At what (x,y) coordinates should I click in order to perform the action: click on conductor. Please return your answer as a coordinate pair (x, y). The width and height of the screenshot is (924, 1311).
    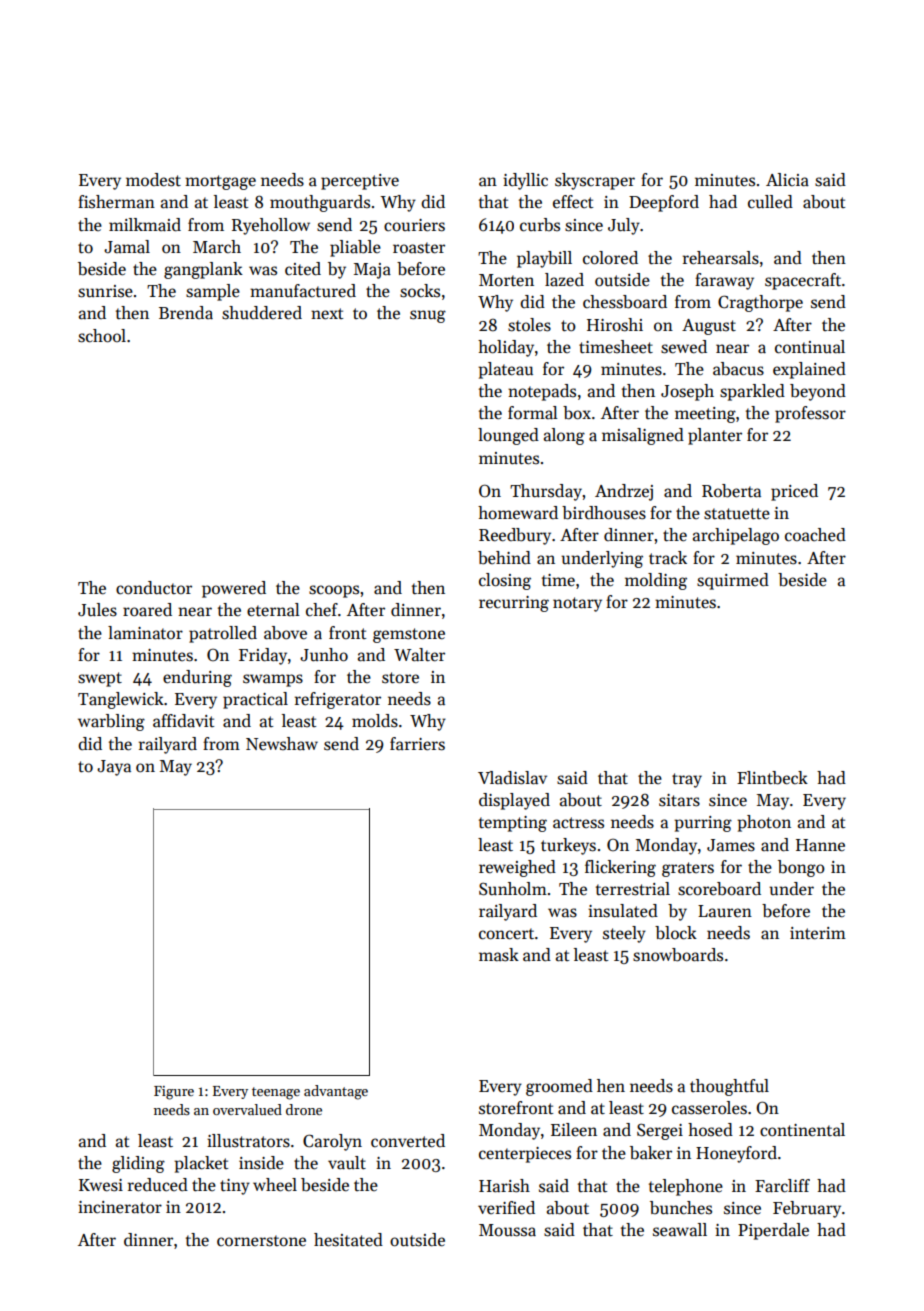
    Looking at the image, I should click on (154, 588).
